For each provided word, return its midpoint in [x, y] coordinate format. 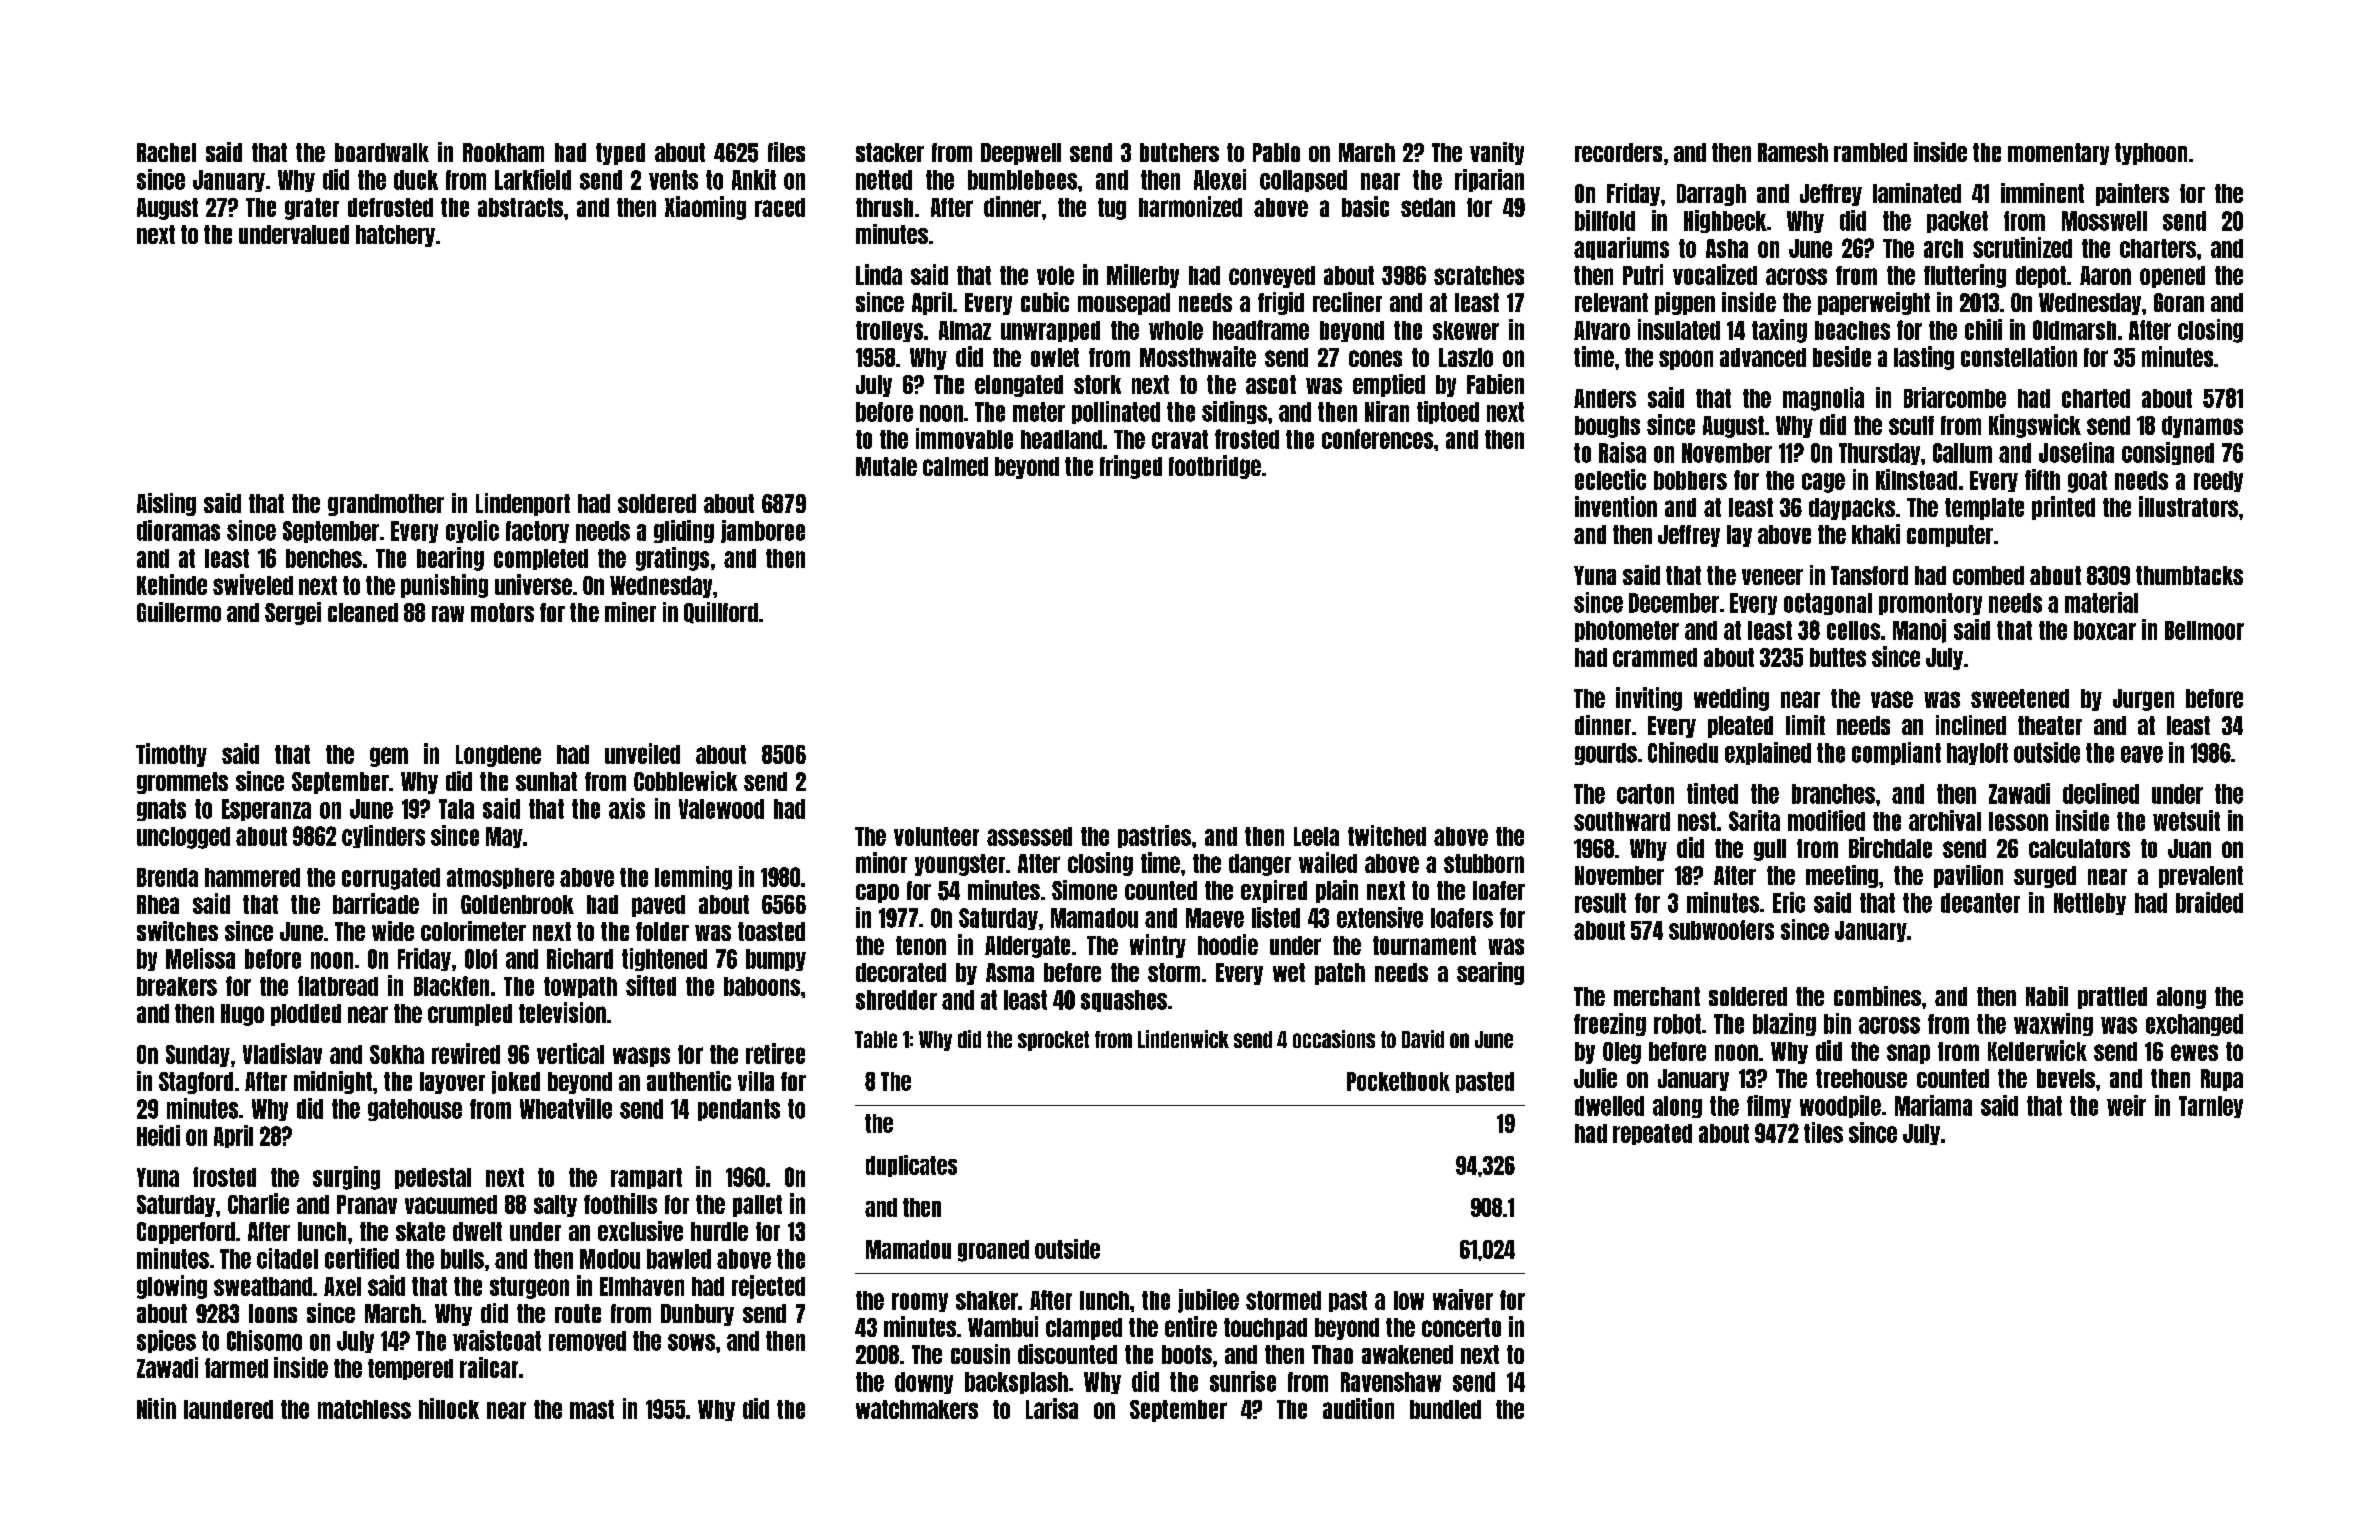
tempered [410, 1369]
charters [2158, 248]
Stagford [196, 1083]
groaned [993, 1251]
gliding [684, 531]
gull [1770, 850]
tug [1112, 209]
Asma [1010, 972]
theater [2050, 725]
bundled [1445, 1409]
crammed [1655, 657]
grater [312, 209]
